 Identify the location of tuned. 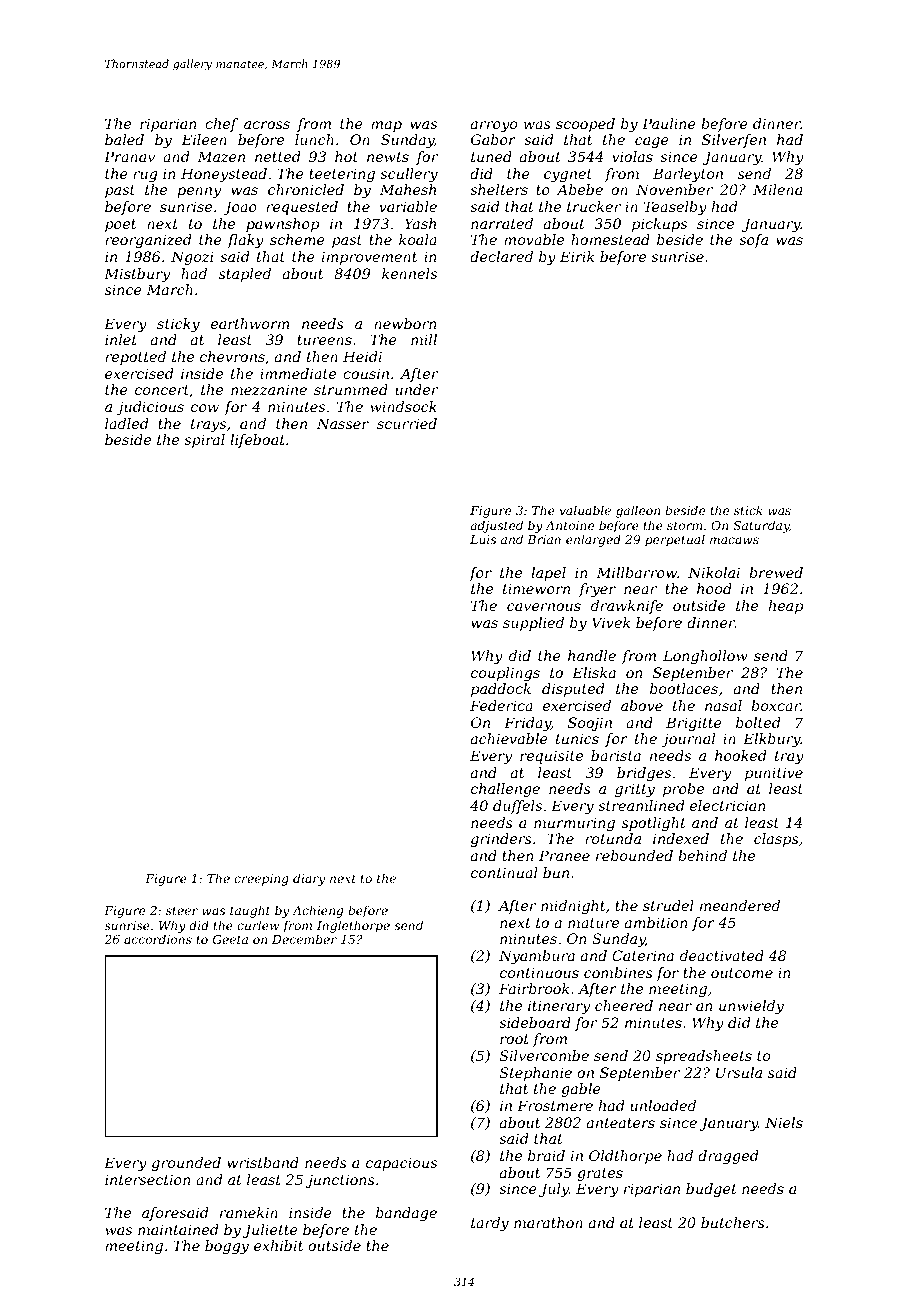
(491, 156).
